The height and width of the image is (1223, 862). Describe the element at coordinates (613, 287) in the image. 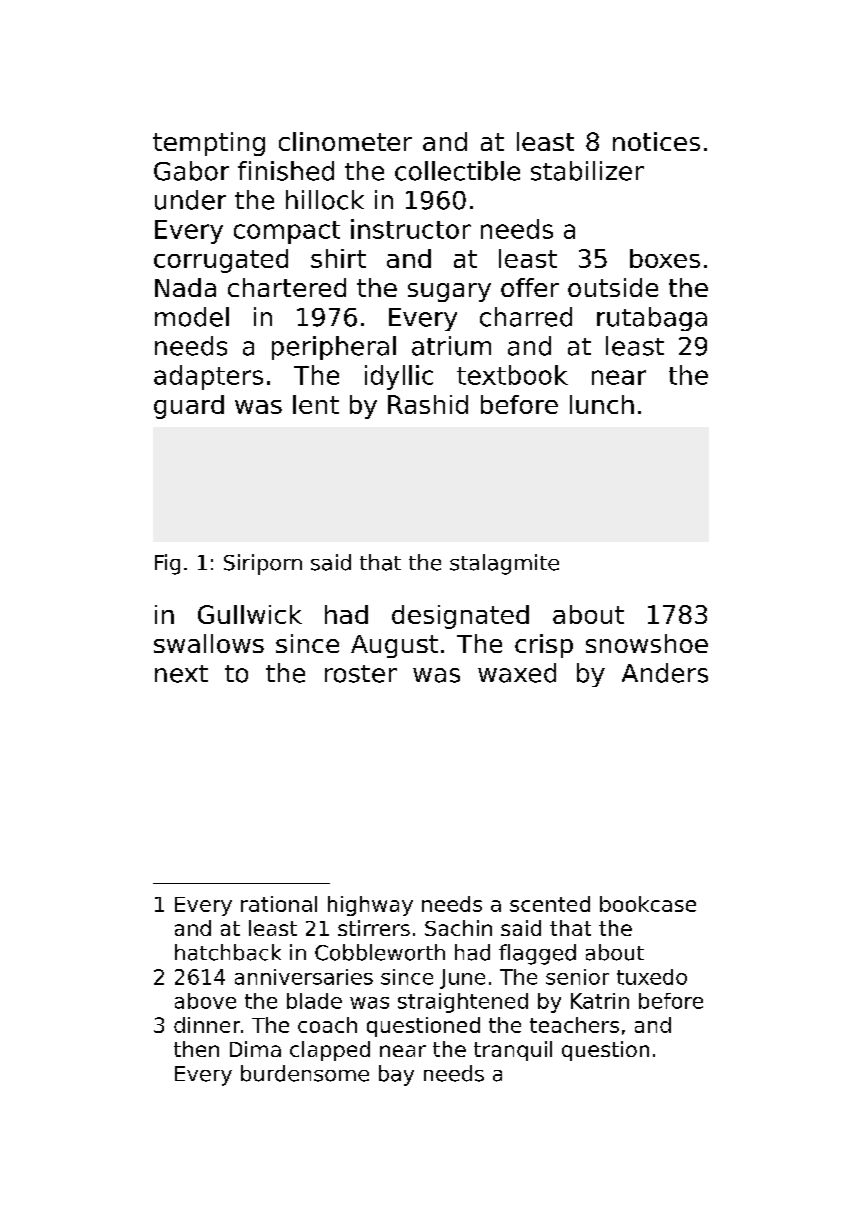

I see `outside` at that location.
